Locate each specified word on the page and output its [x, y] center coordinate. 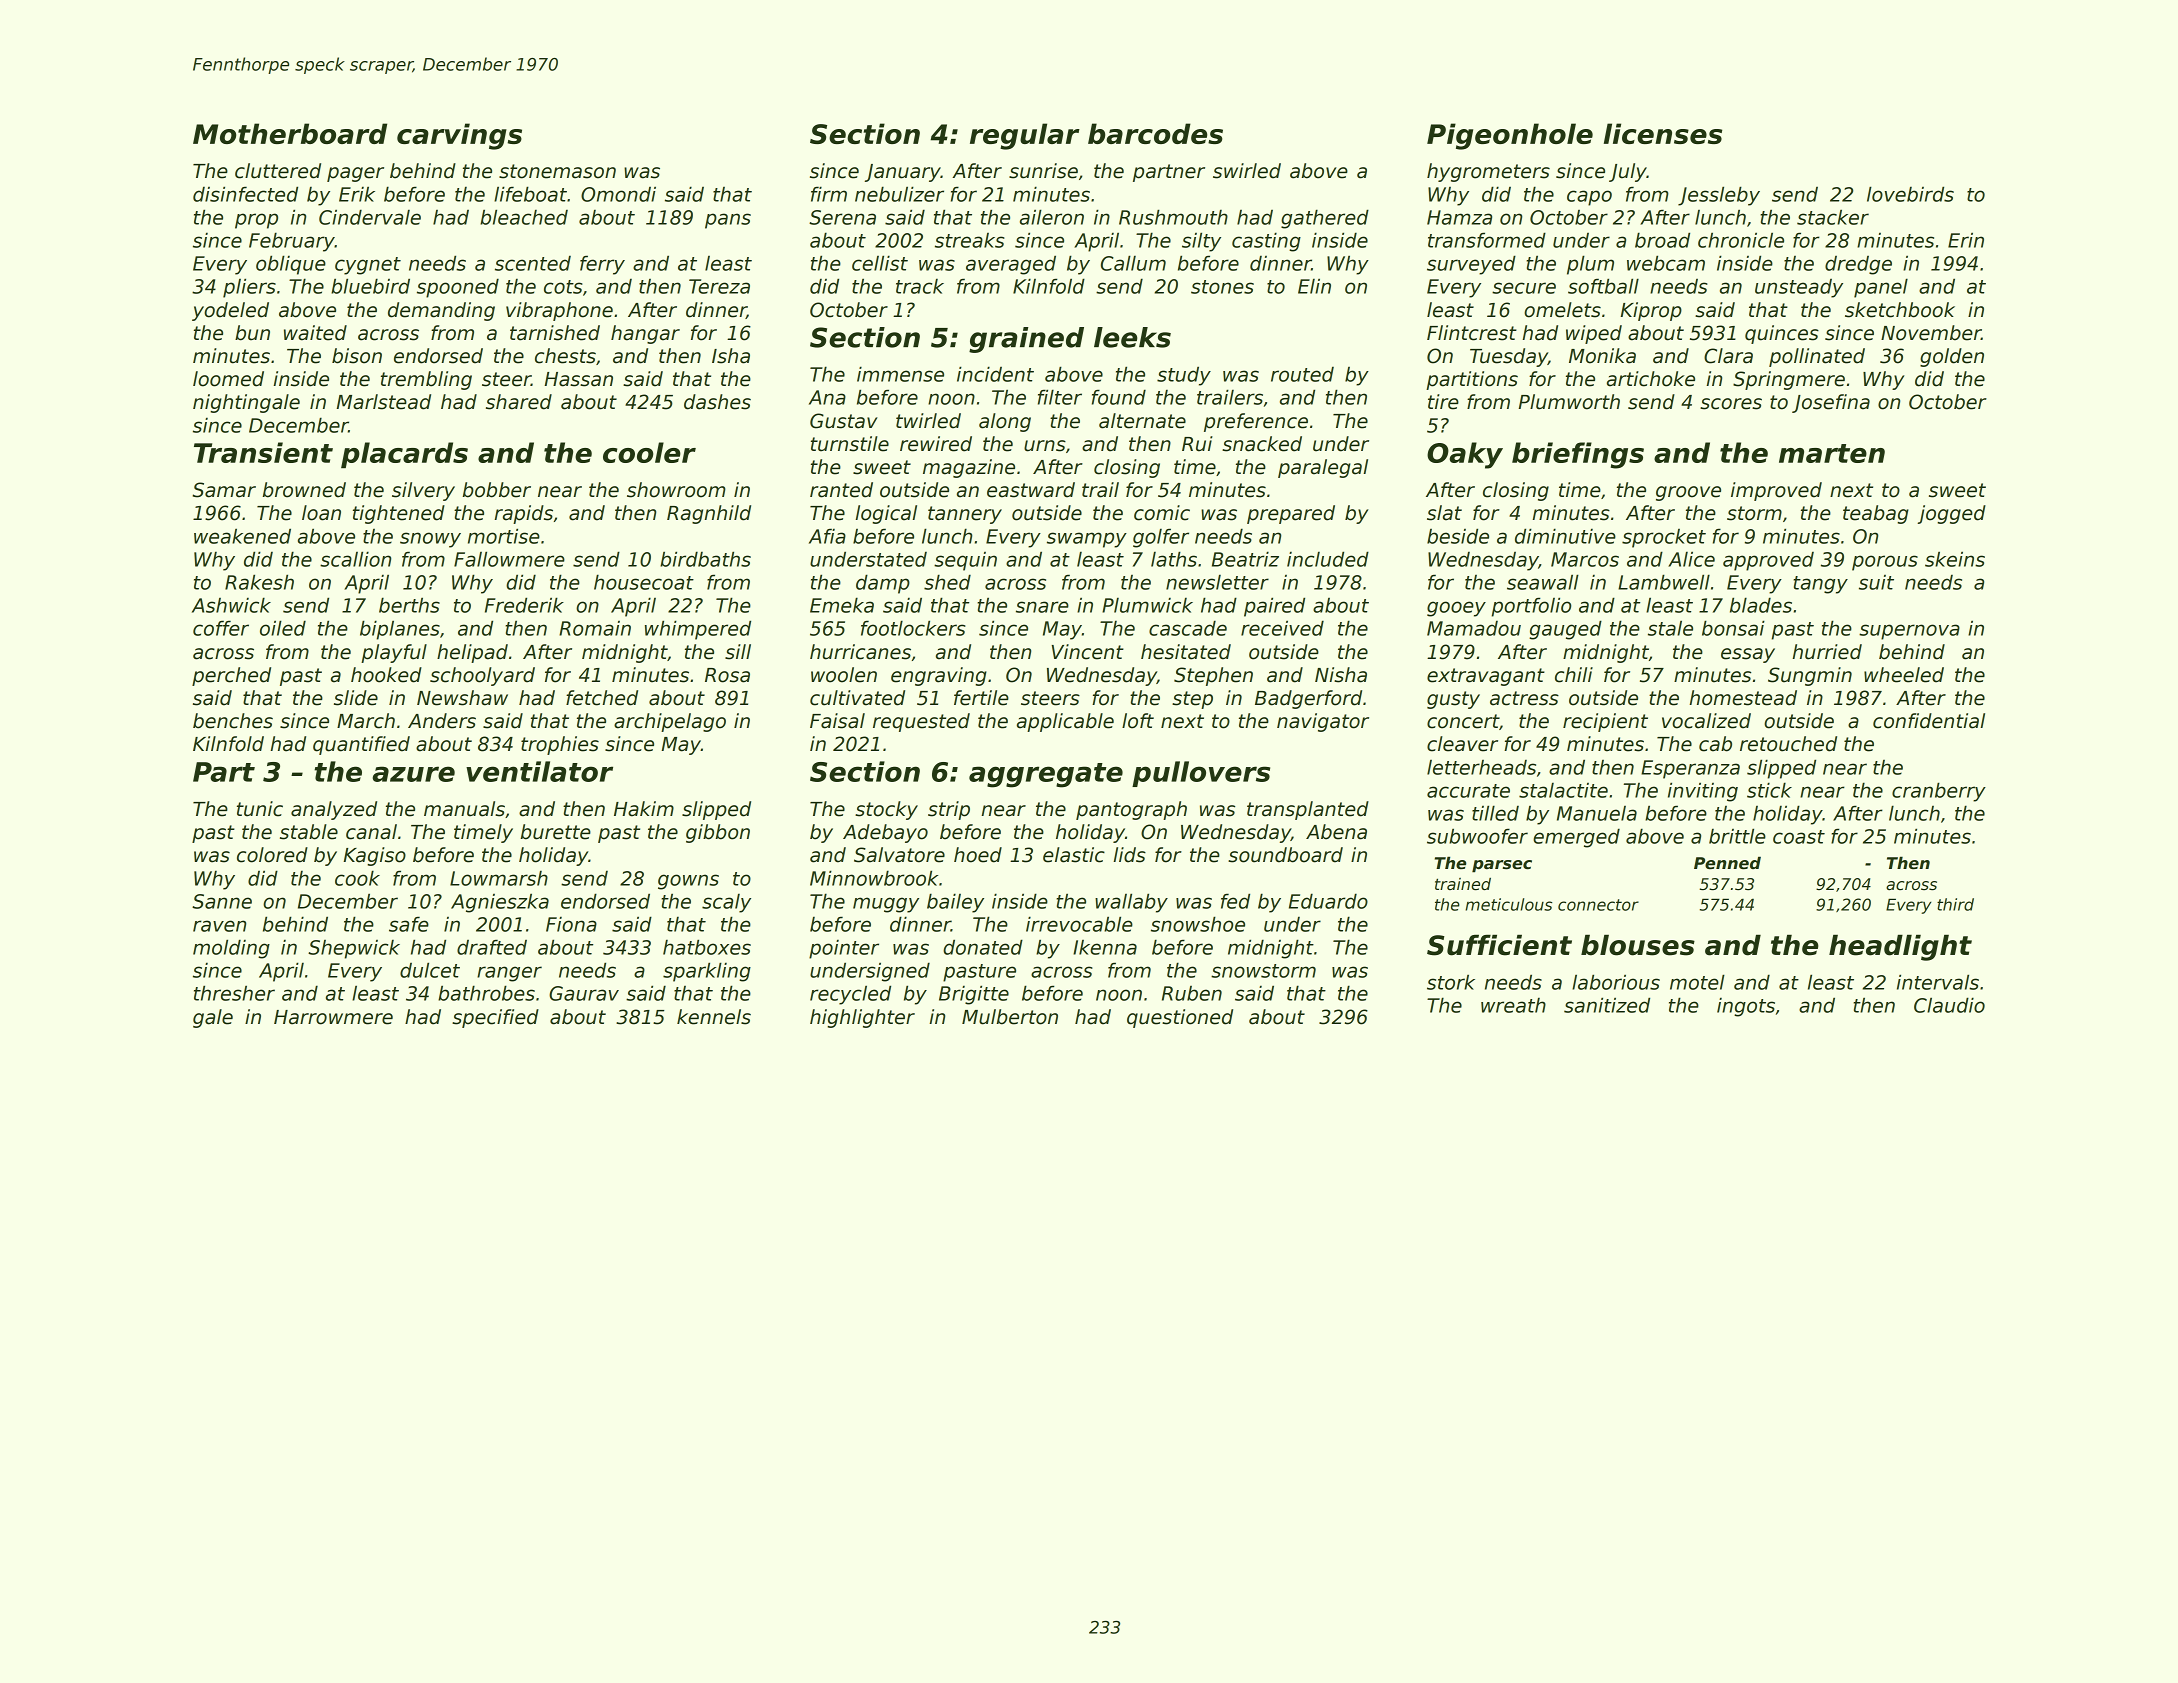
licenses [1663, 133]
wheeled [1904, 675]
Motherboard [290, 133]
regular [1025, 136]
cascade [1188, 628]
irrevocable [1079, 924]
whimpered [698, 630]
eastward [1031, 490]
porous [1885, 563]
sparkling [707, 972]
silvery [423, 491]
